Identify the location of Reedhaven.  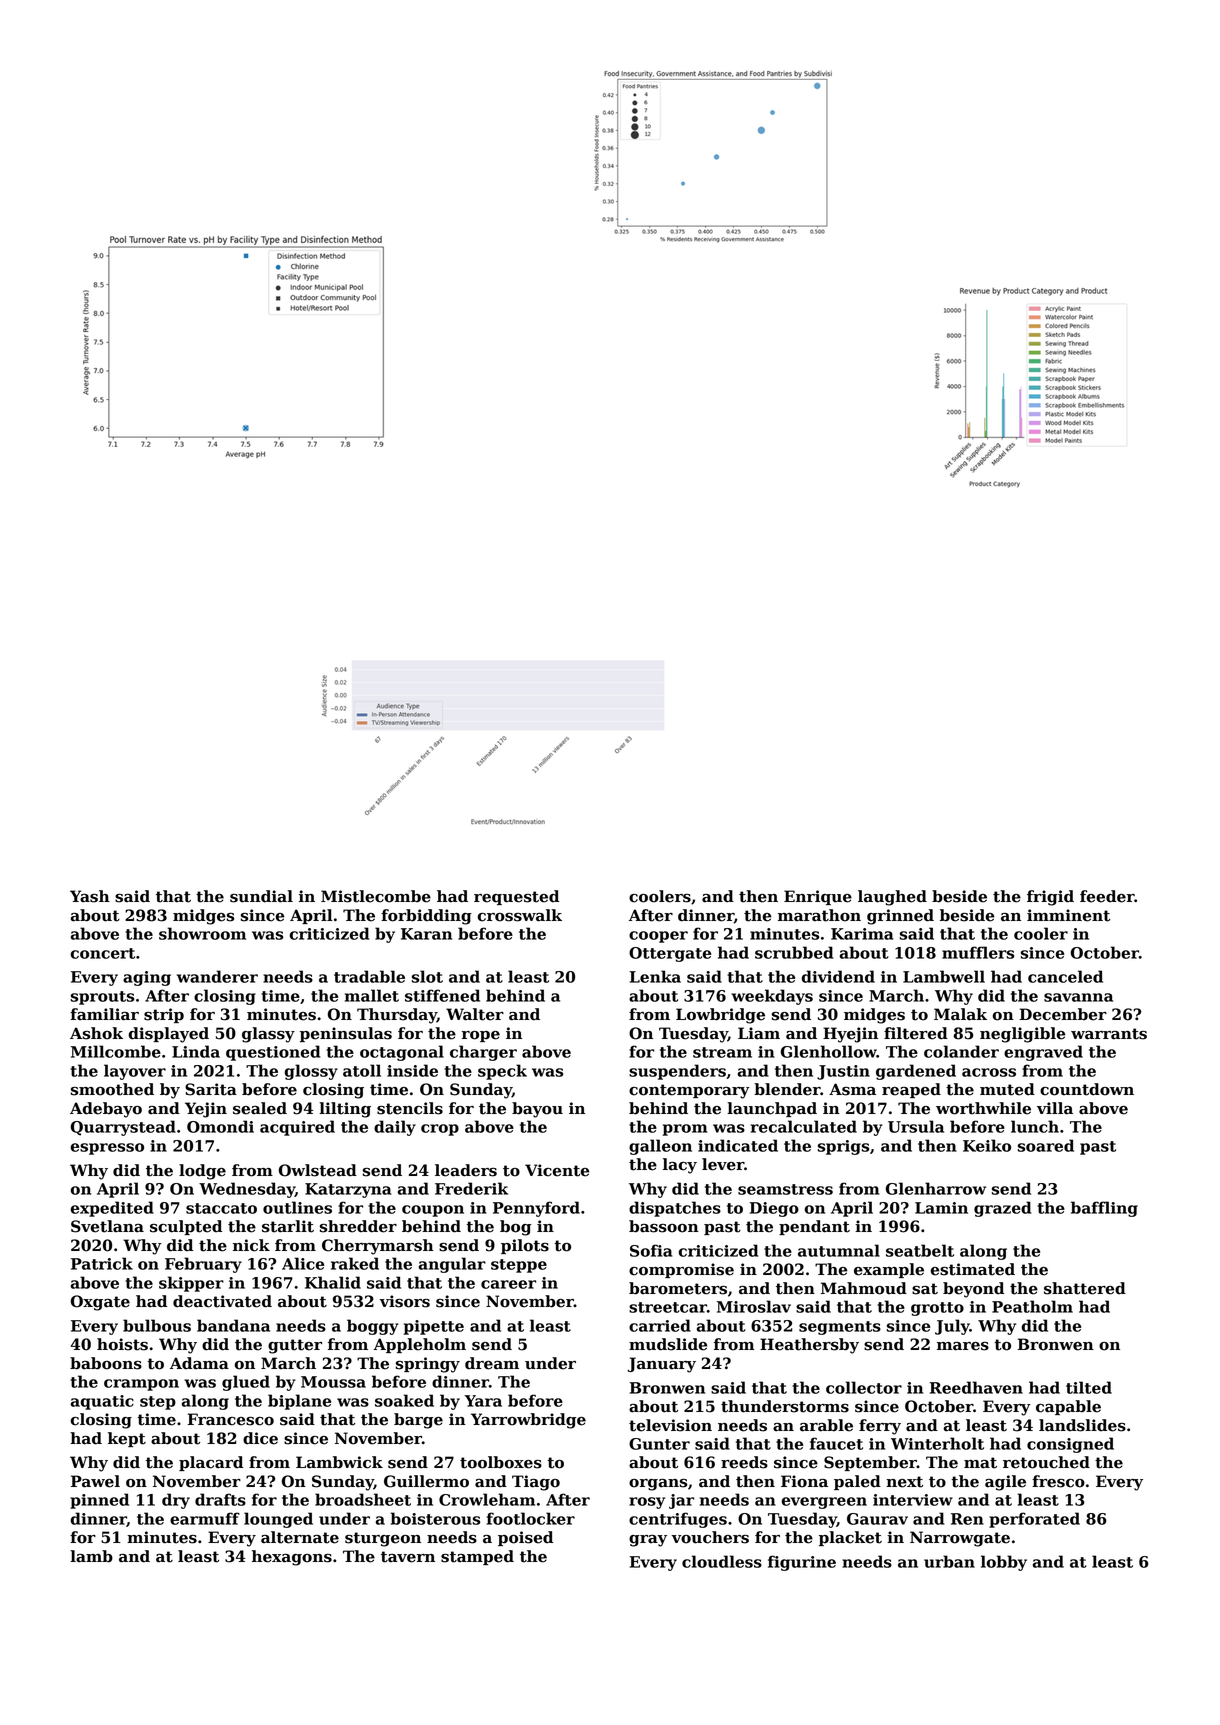
(976, 1387).
